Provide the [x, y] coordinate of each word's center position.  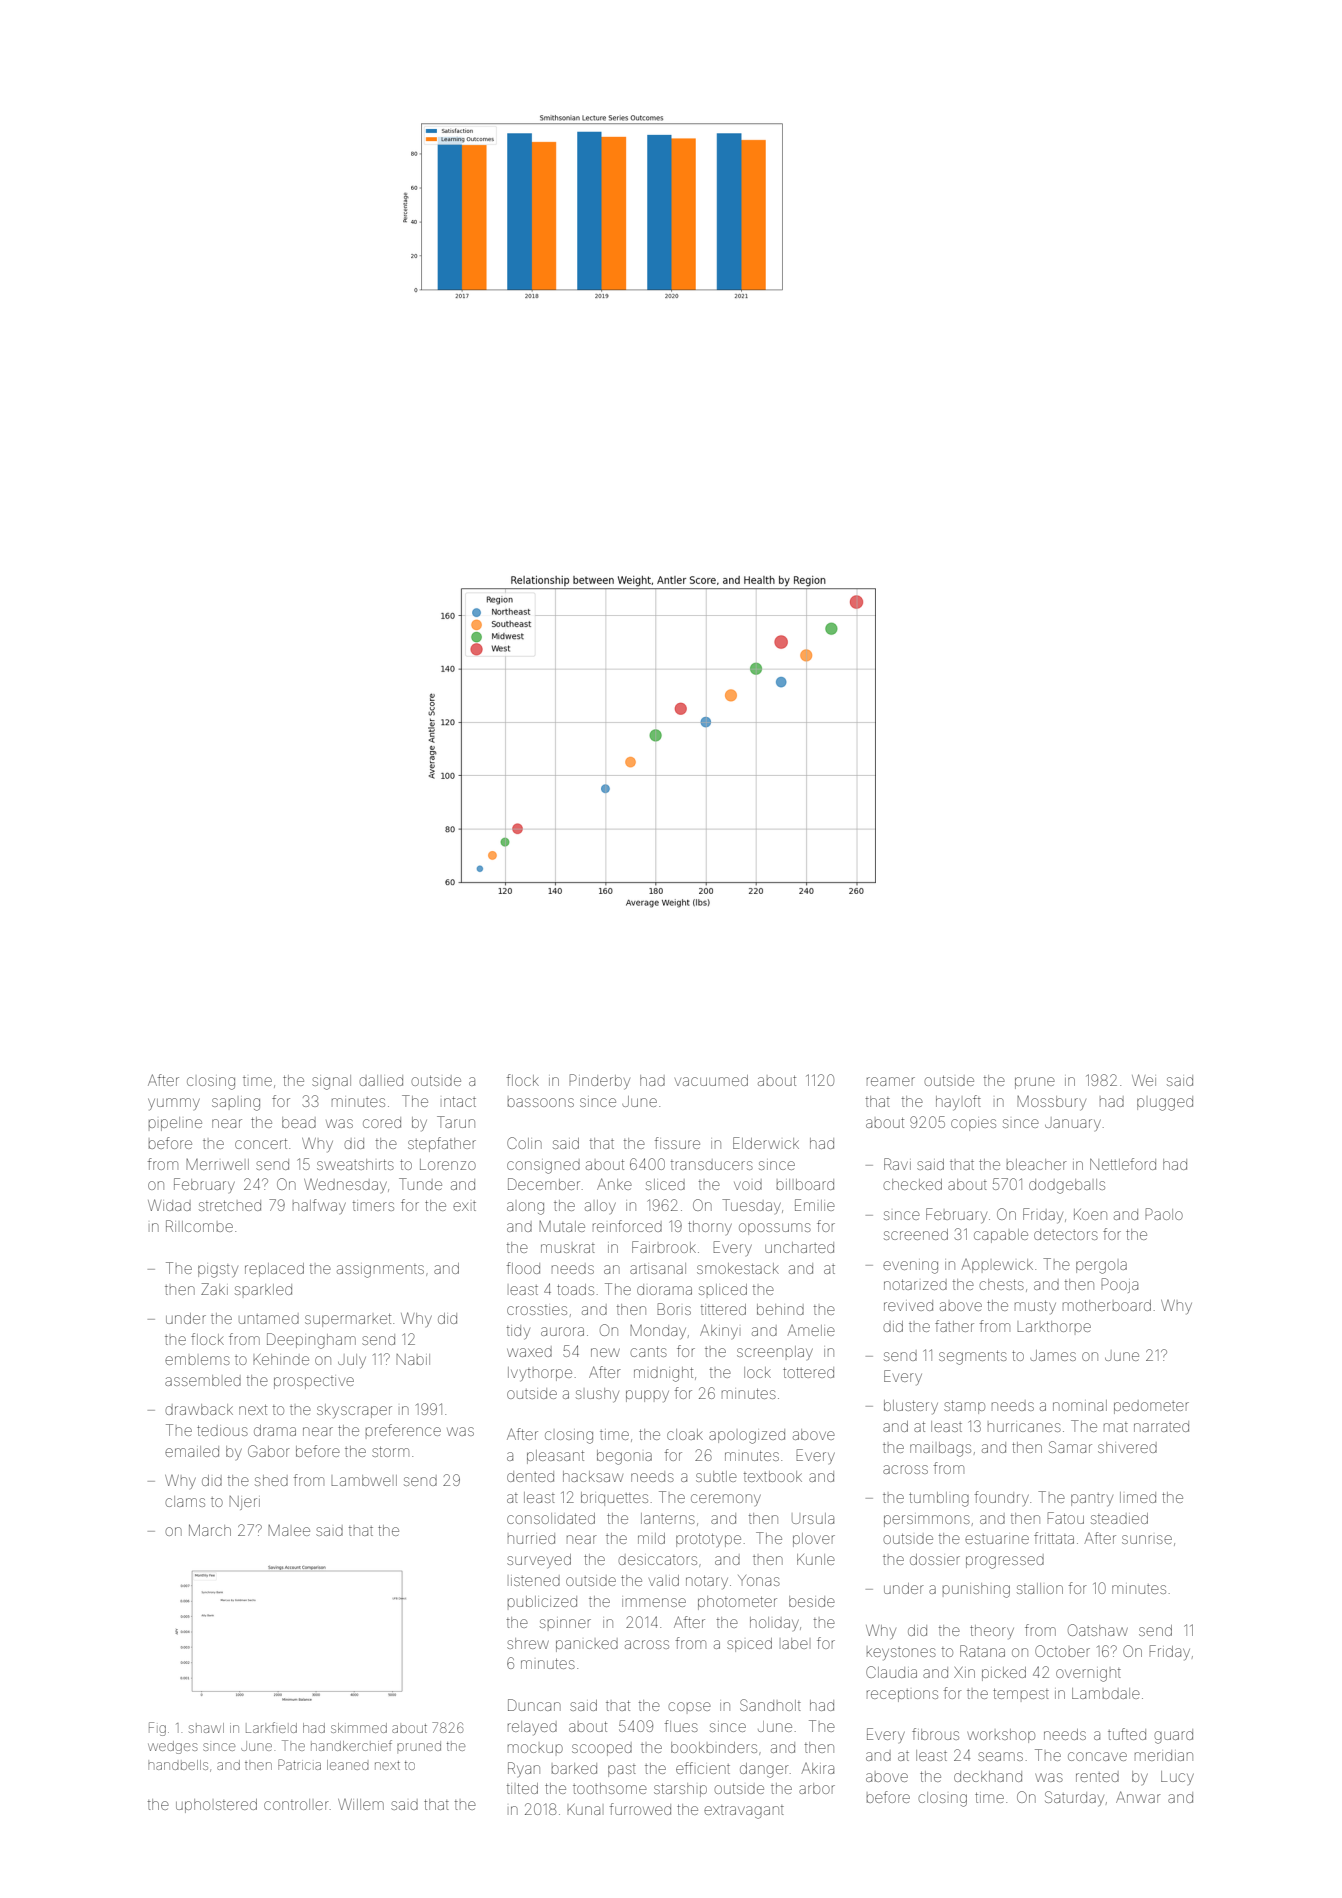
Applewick [997, 1266]
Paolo [1164, 1214]
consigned [543, 1167]
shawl [206, 1728]
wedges [172, 1747]
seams [1000, 1756]
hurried [531, 1538]
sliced [665, 1184]
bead [299, 1122]
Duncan [534, 1705]
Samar [1070, 1447]
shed [271, 1480]
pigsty [218, 1271]
